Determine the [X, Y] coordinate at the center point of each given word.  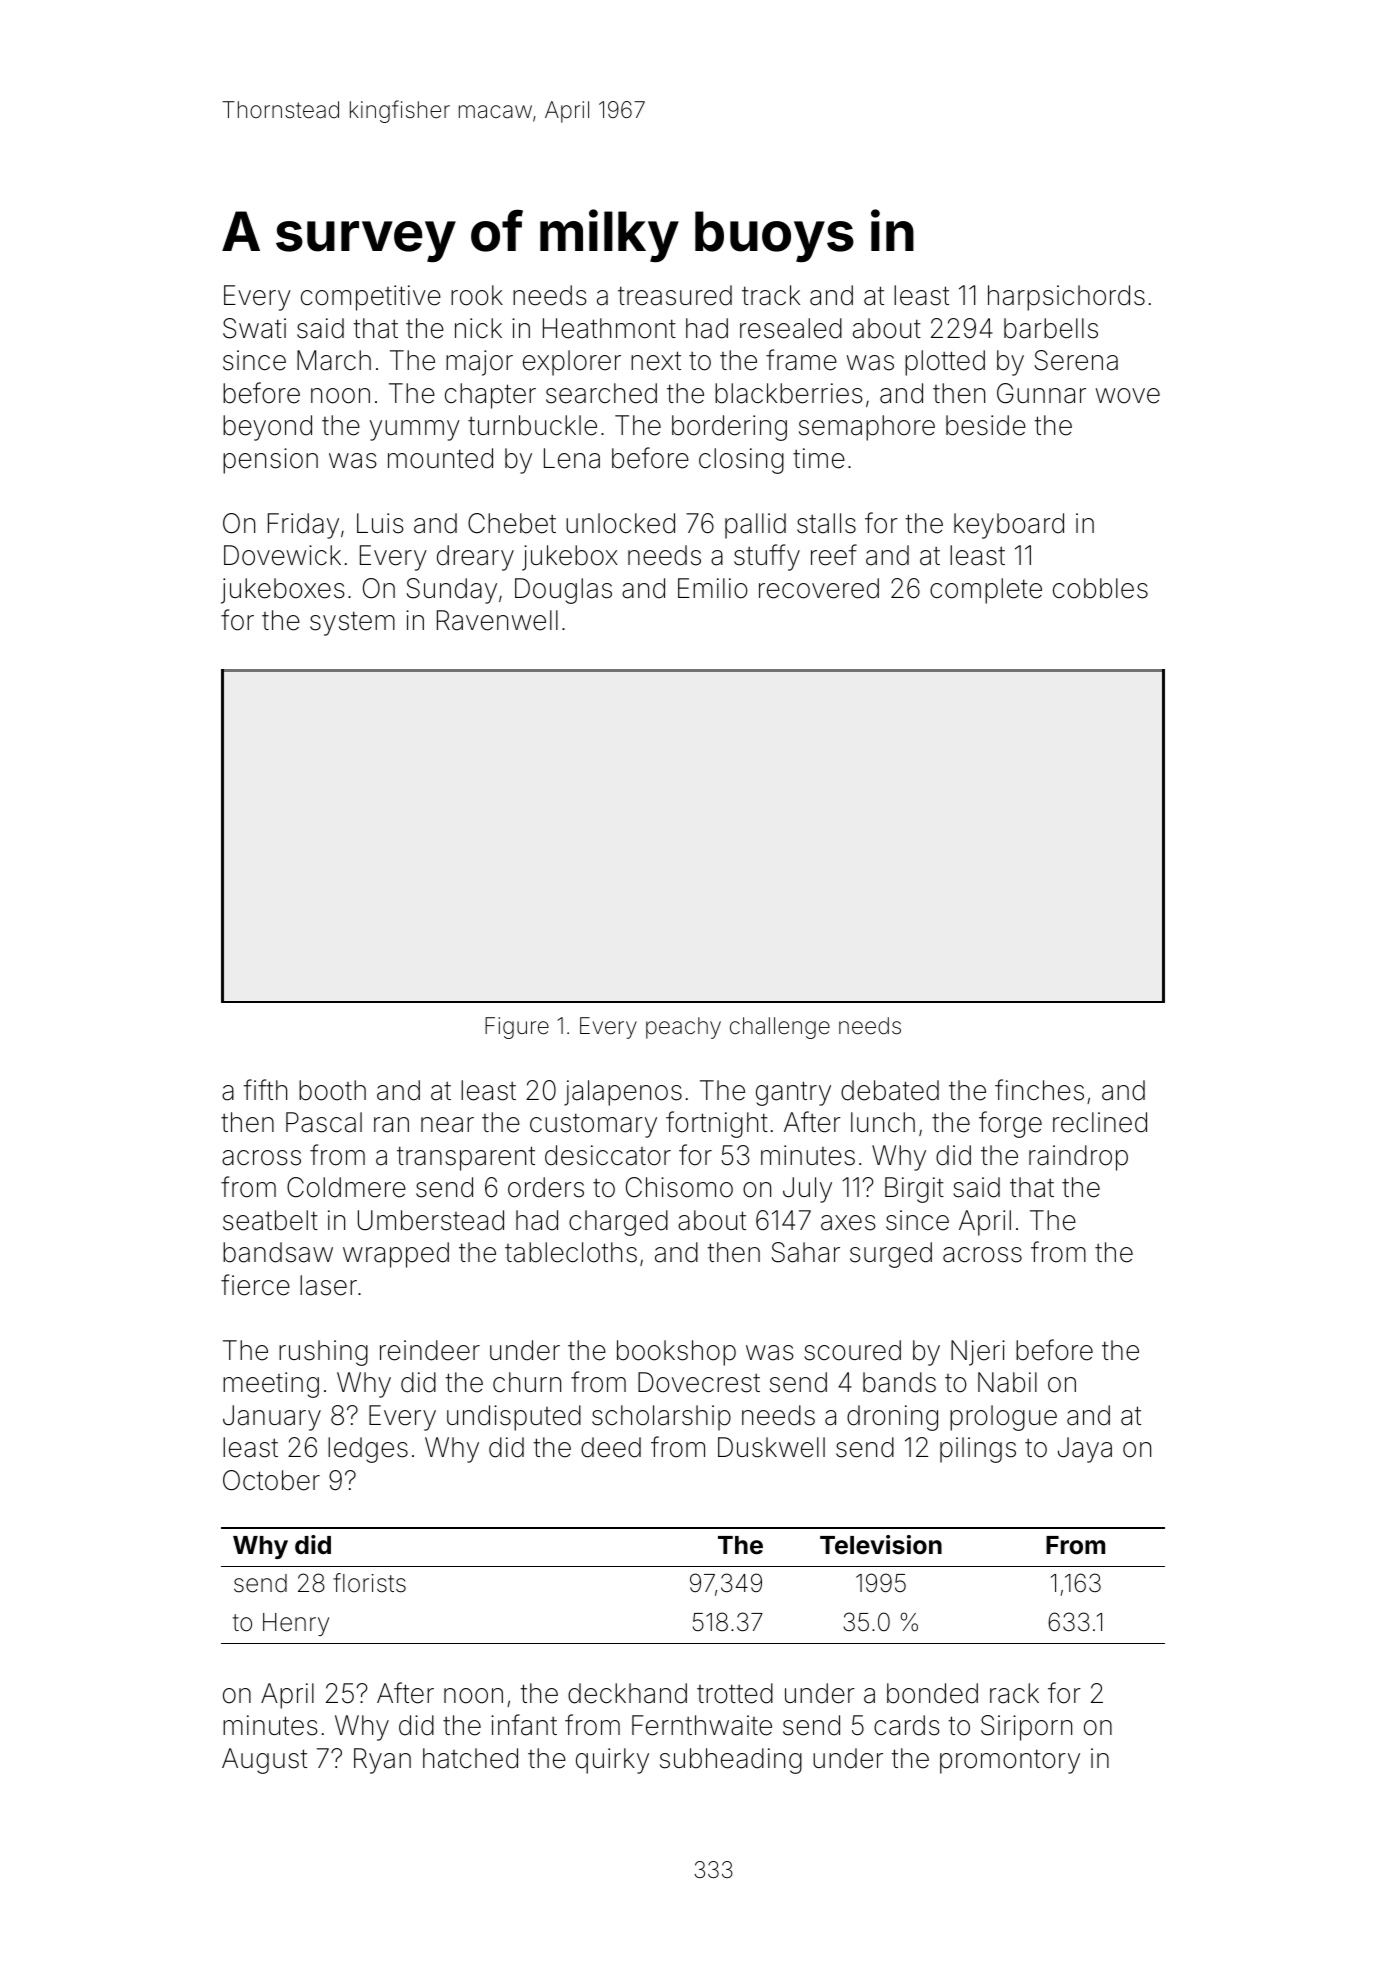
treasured [675, 295]
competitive [371, 298]
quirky [612, 1761]
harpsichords [1066, 298]
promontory [1010, 1761]
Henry [296, 1624]
